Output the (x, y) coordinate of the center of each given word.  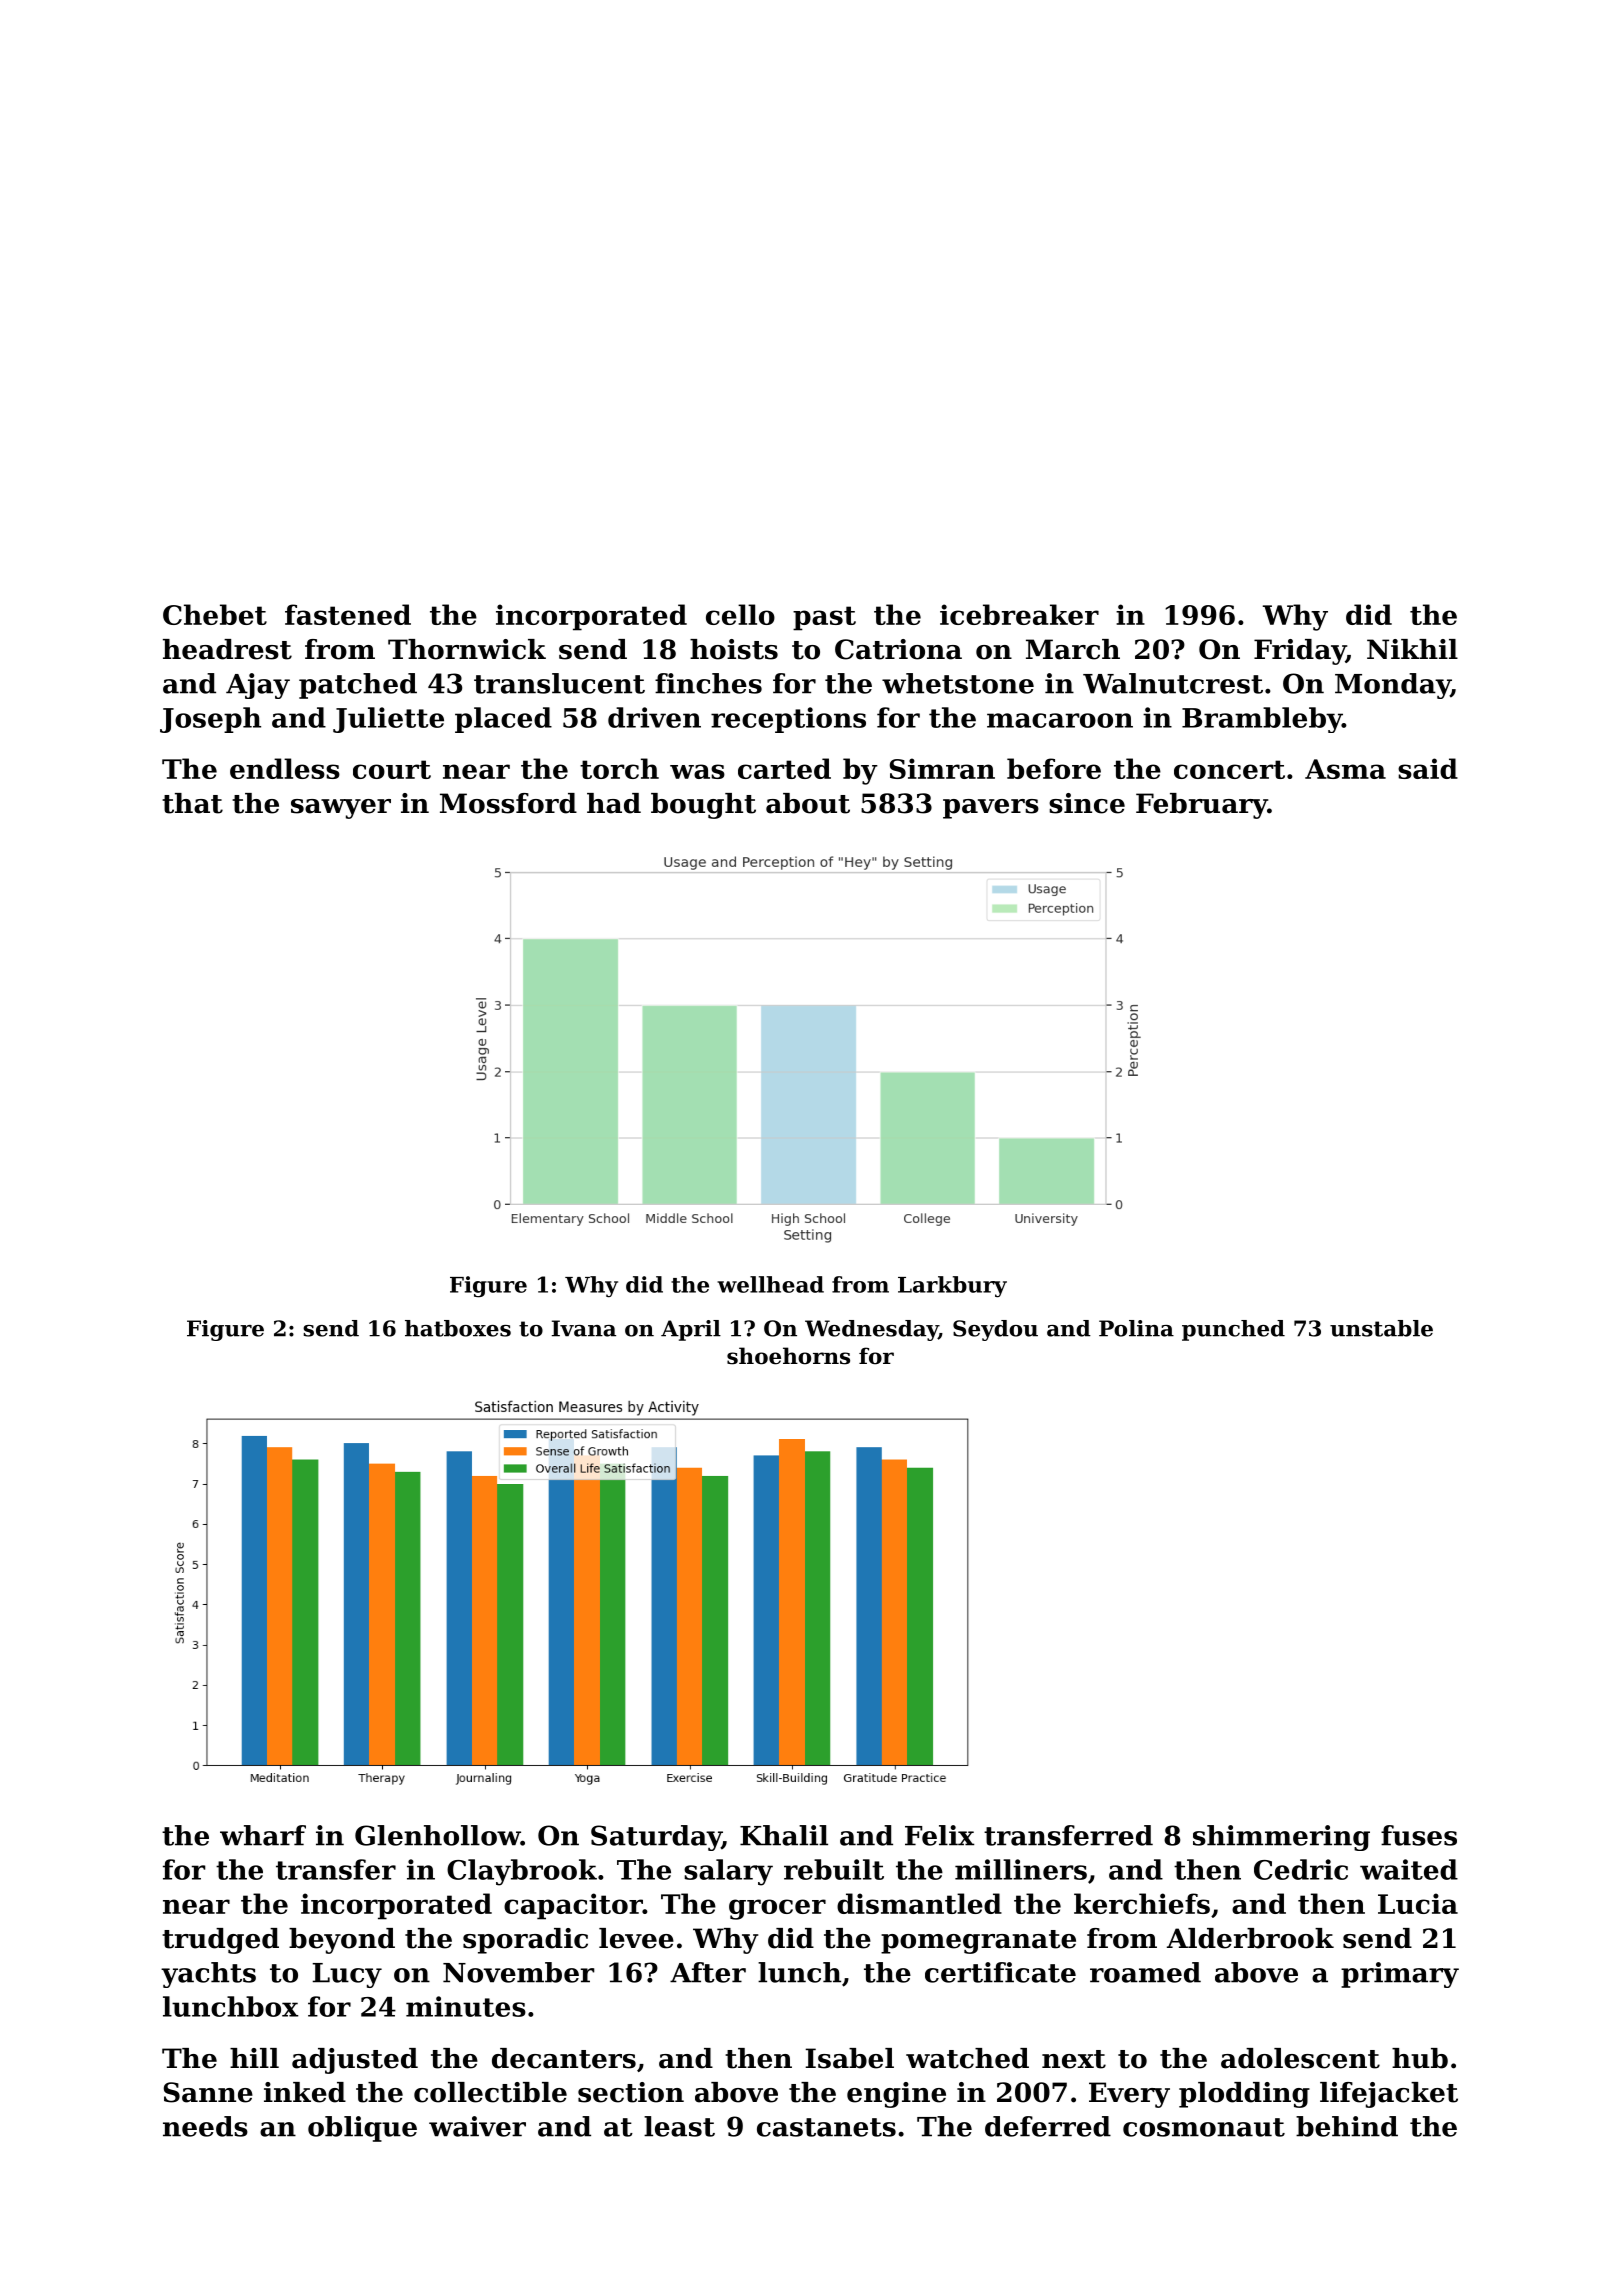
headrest (227, 649)
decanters (564, 2058)
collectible (490, 2092)
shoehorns (788, 1356)
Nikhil (1412, 649)
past (824, 618)
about (808, 803)
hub (1420, 2058)
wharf (263, 1835)
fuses (1419, 1835)
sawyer (341, 809)
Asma (1345, 769)
